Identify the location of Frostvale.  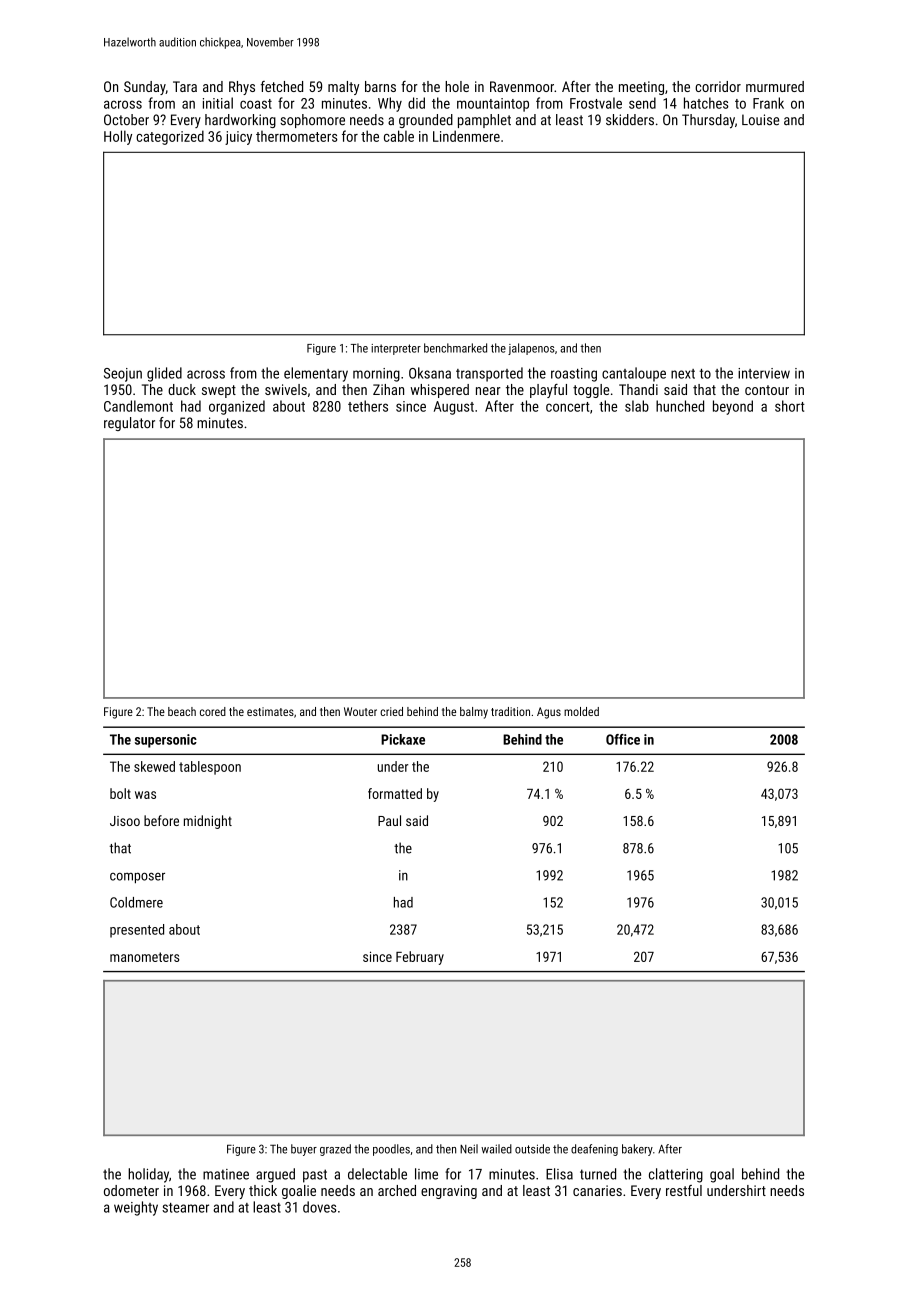
(596, 103).
